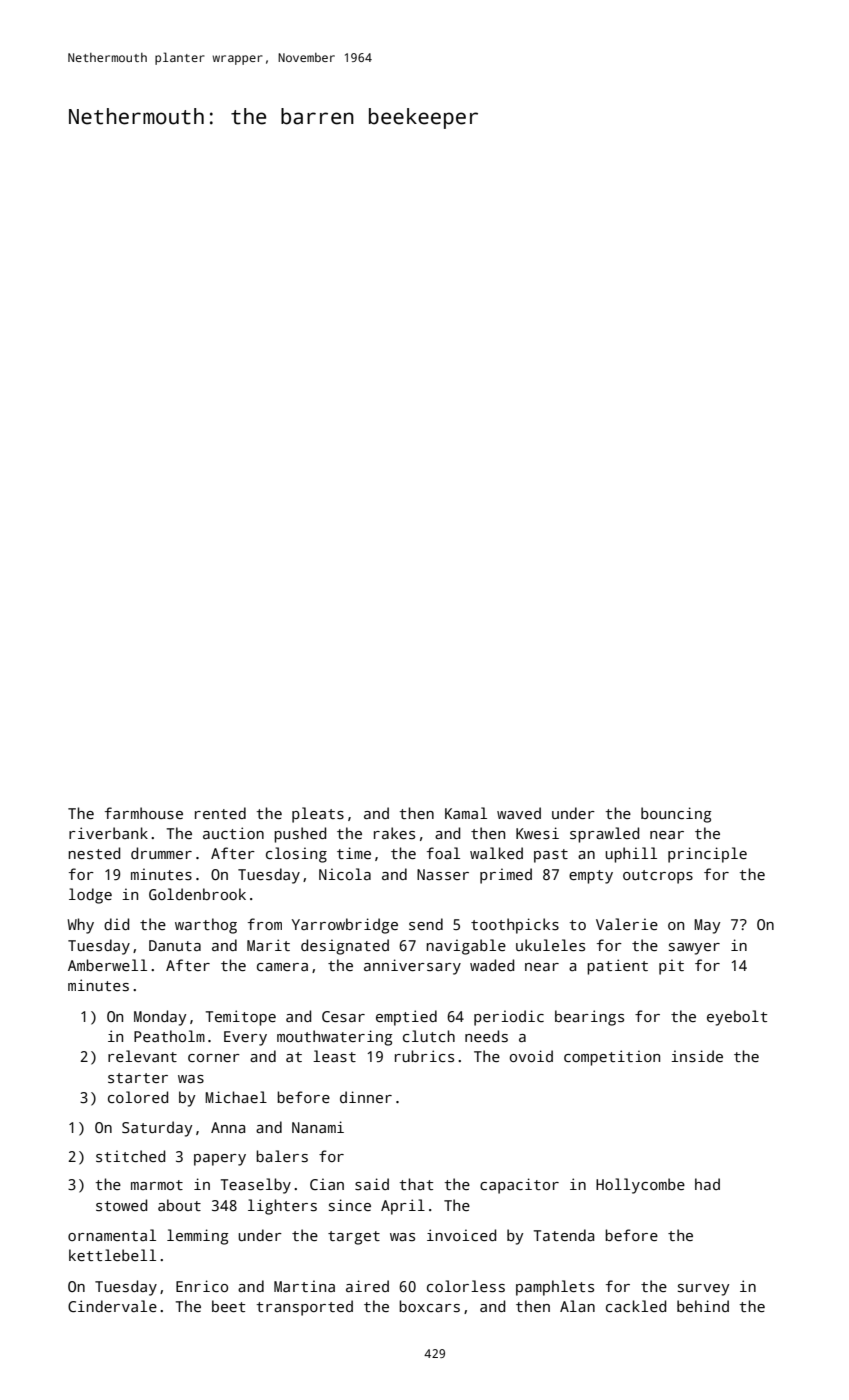  Describe the element at coordinates (429, 1306) in the document. I see `boxcars` at that location.
